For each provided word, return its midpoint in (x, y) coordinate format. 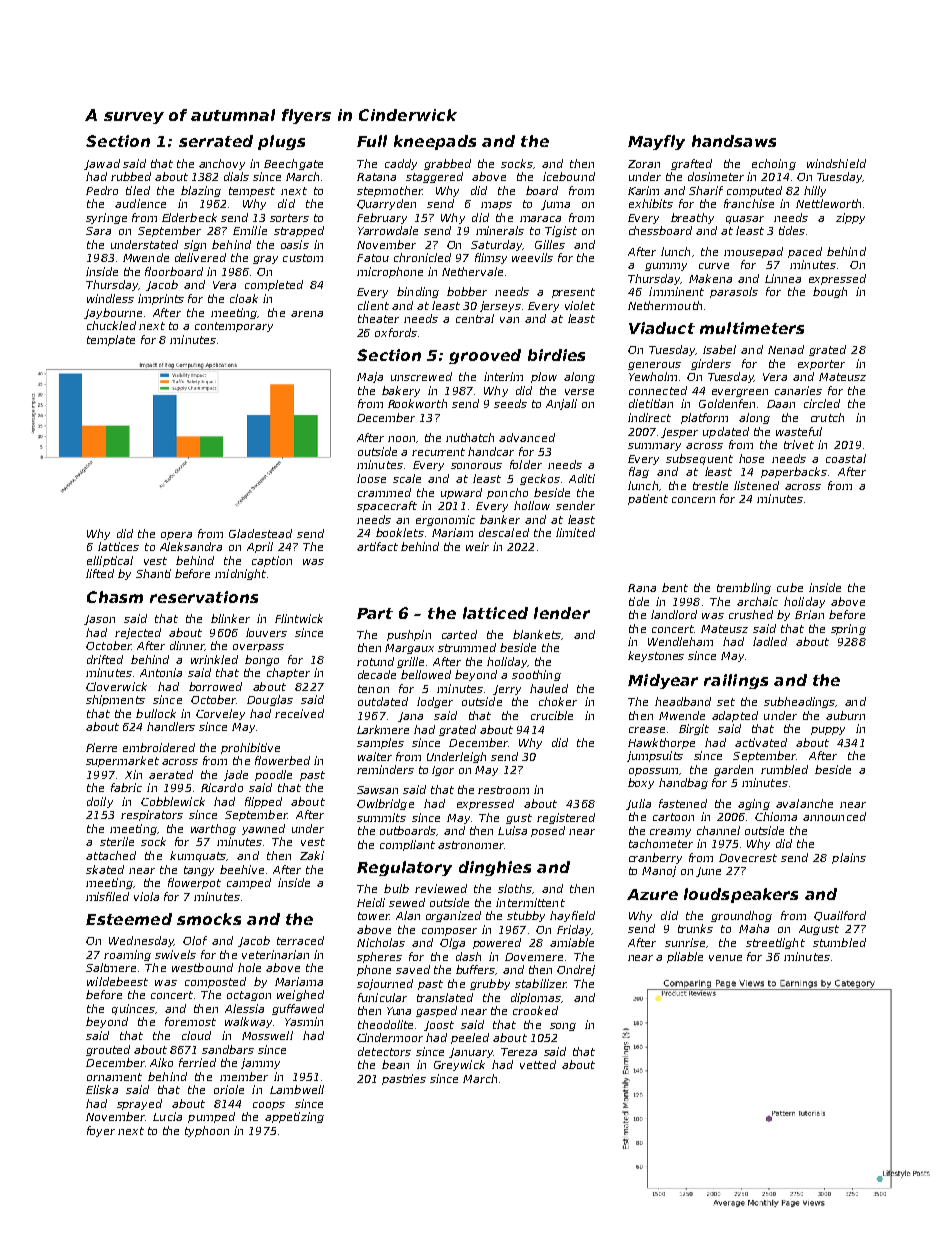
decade (377, 674)
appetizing (294, 1117)
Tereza (519, 1052)
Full (372, 141)
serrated (216, 141)
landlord (674, 614)
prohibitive (250, 748)
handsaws (734, 141)
